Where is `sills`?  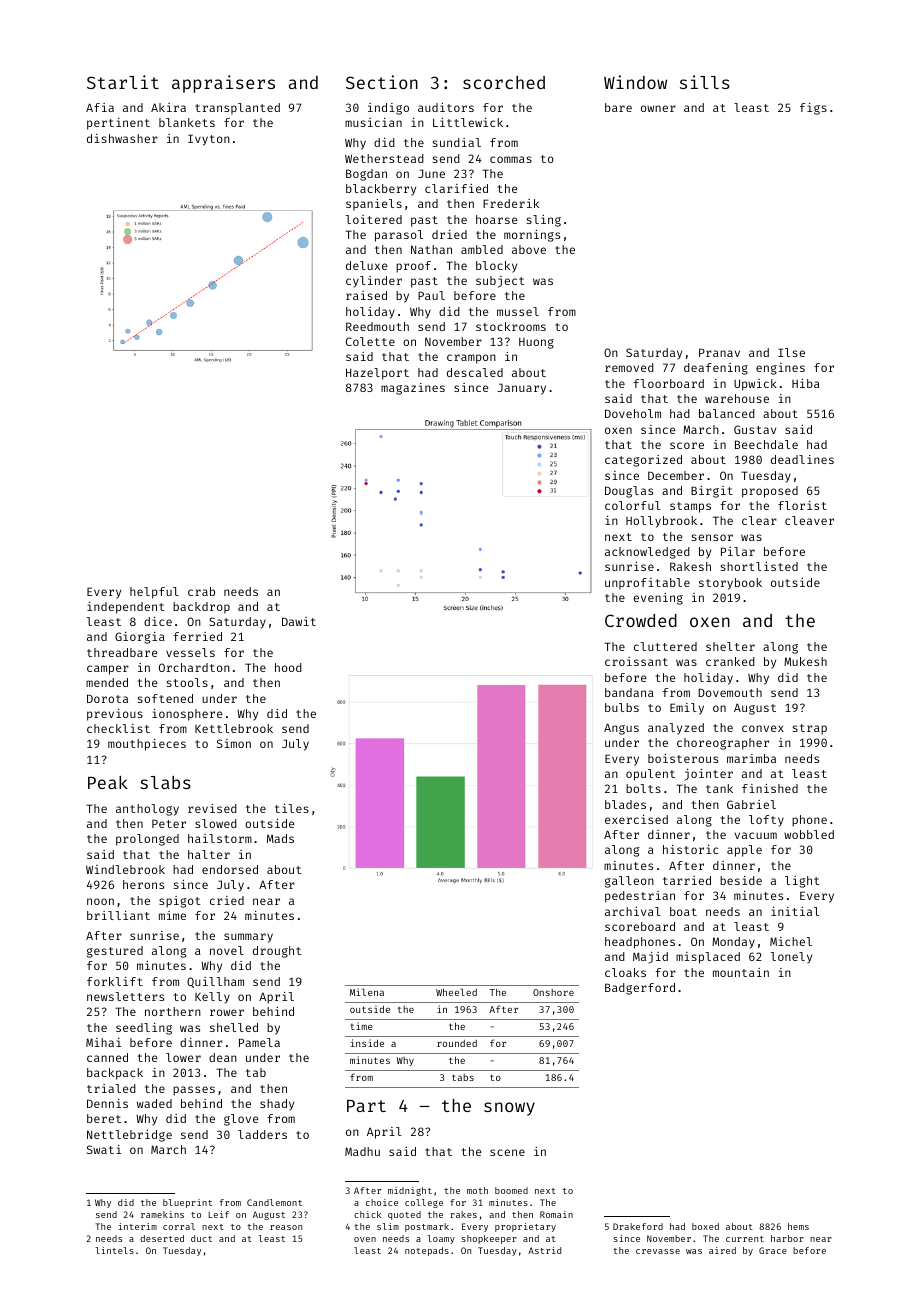 sills is located at coordinates (705, 82).
